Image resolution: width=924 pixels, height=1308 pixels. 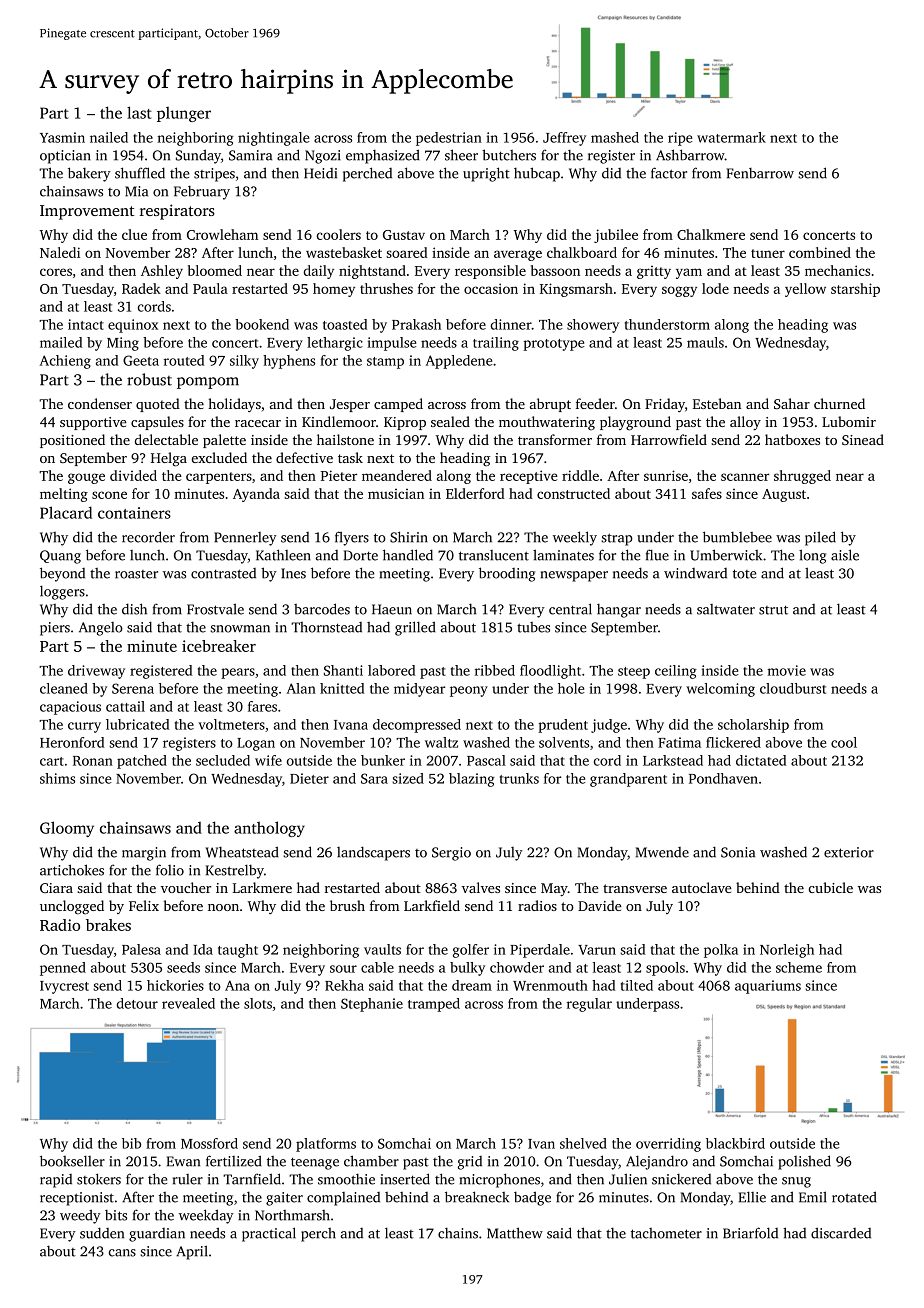 What do you see at coordinates (731, 137) in the image?
I see `watermark` at bounding box center [731, 137].
